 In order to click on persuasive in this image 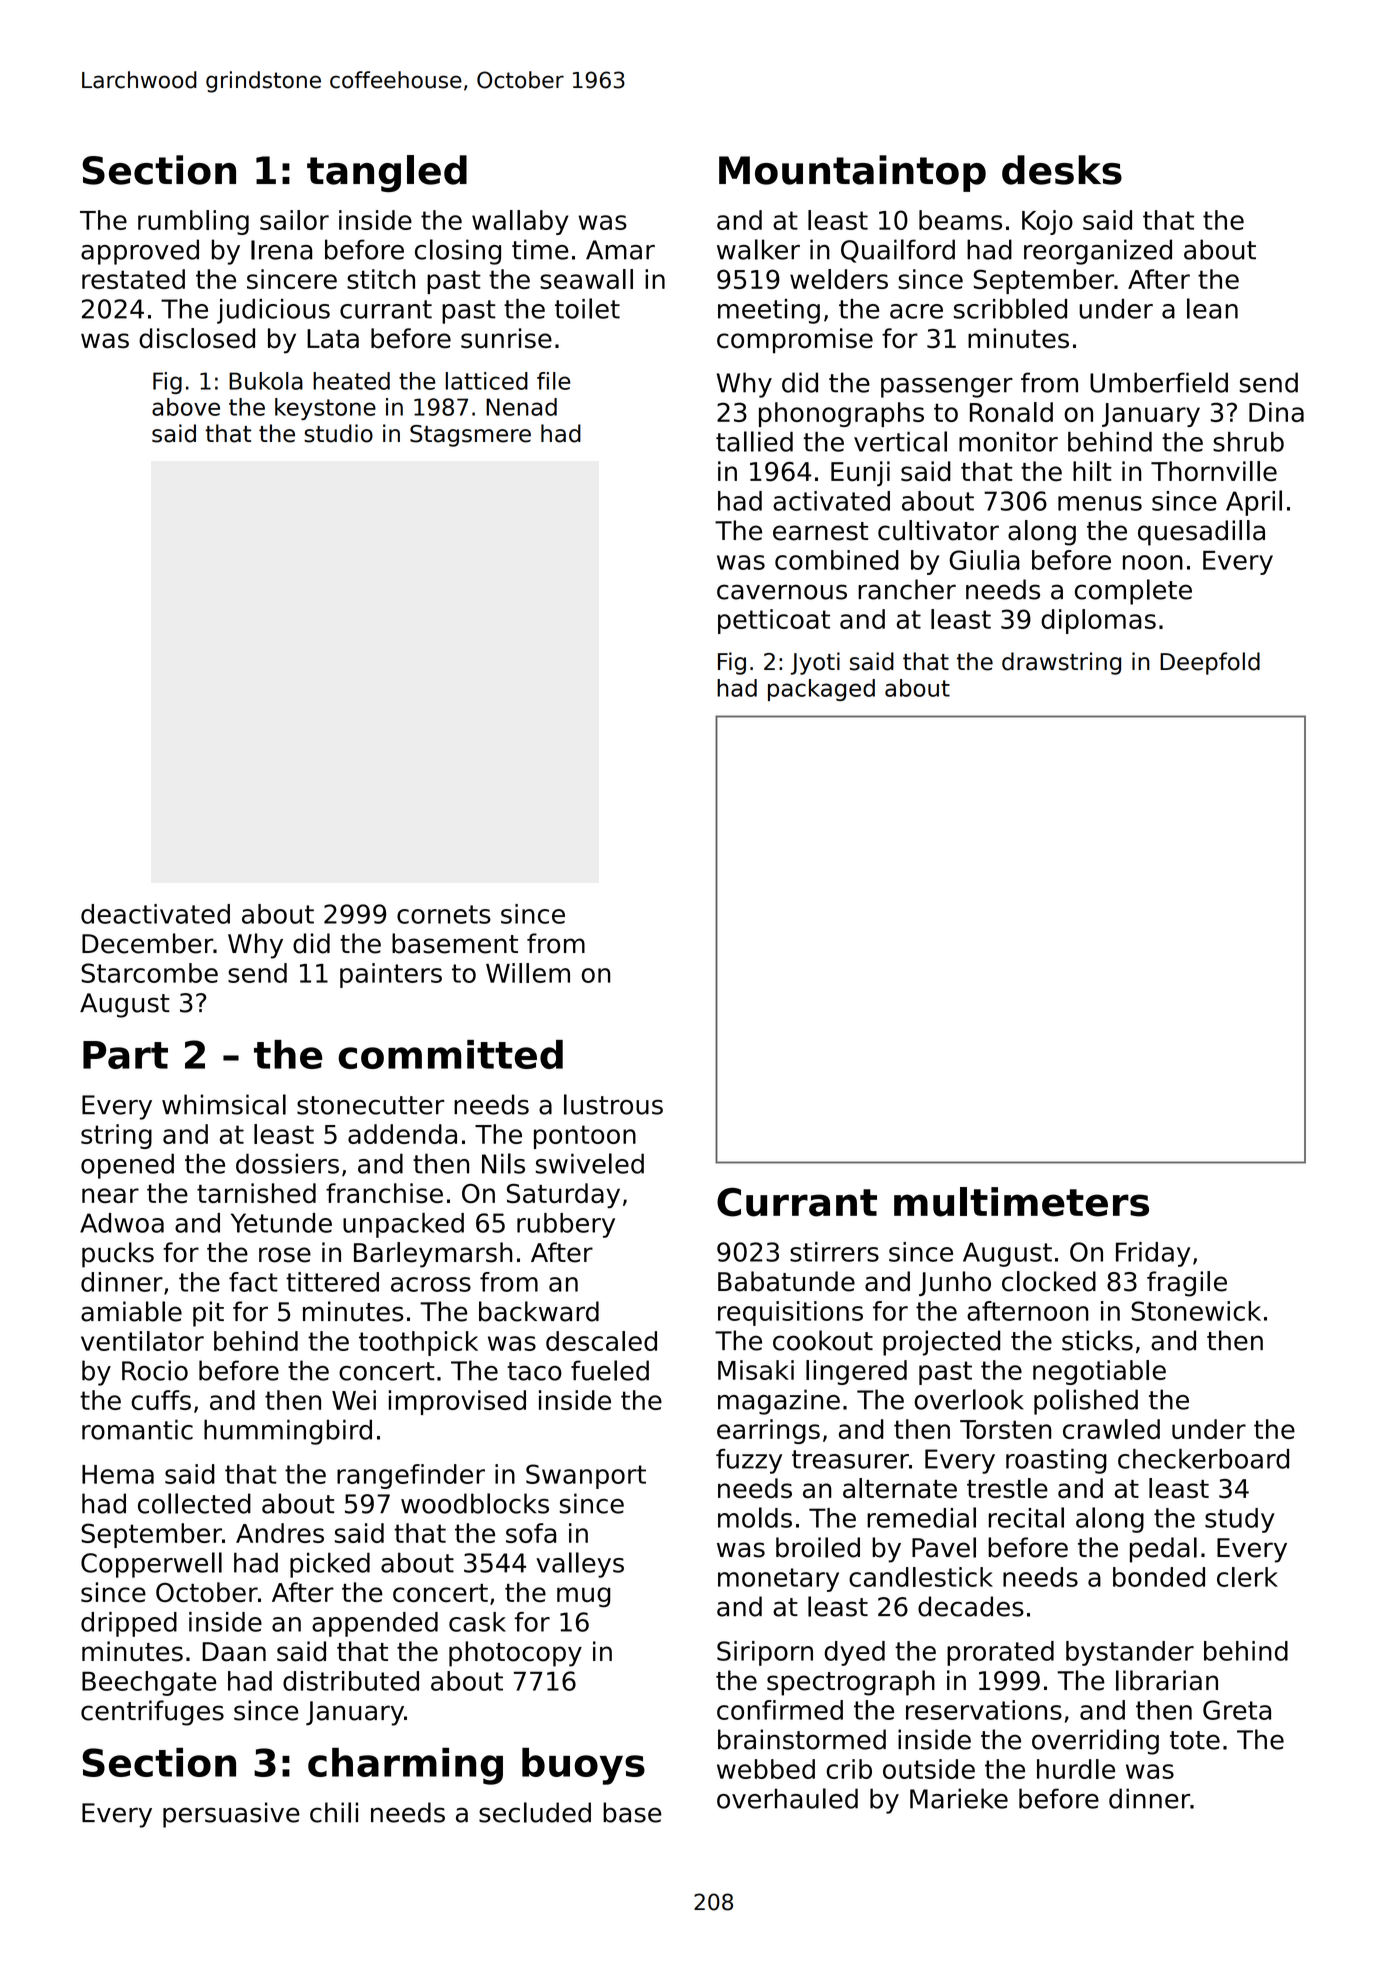, I will do `click(231, 1815)`.
